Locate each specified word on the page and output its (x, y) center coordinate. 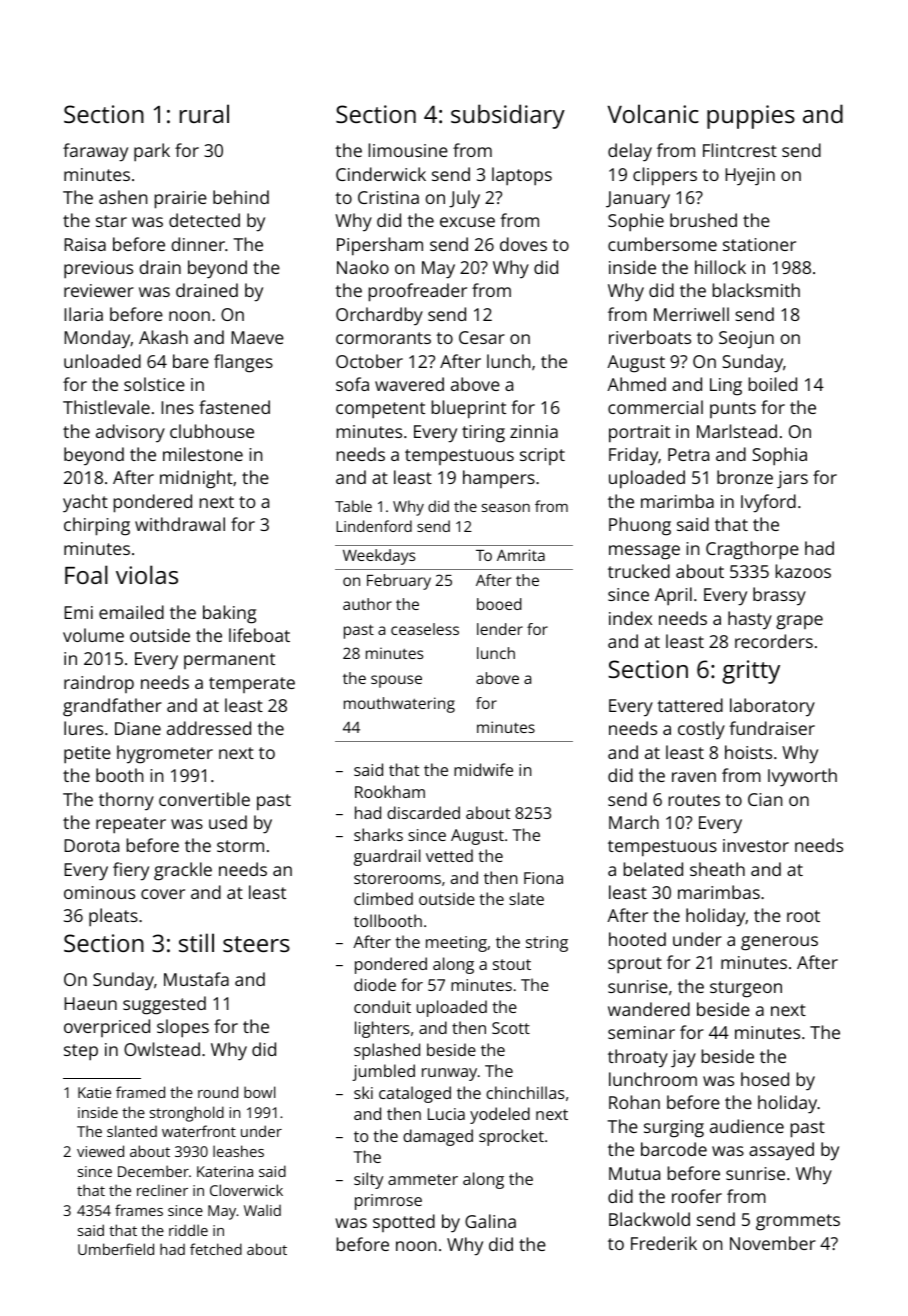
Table (353, 506)
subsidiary (508, 116)
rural (204, 113)
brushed (703, 220)
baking (229, 614)
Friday (633, 456)
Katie (94, 1092)
